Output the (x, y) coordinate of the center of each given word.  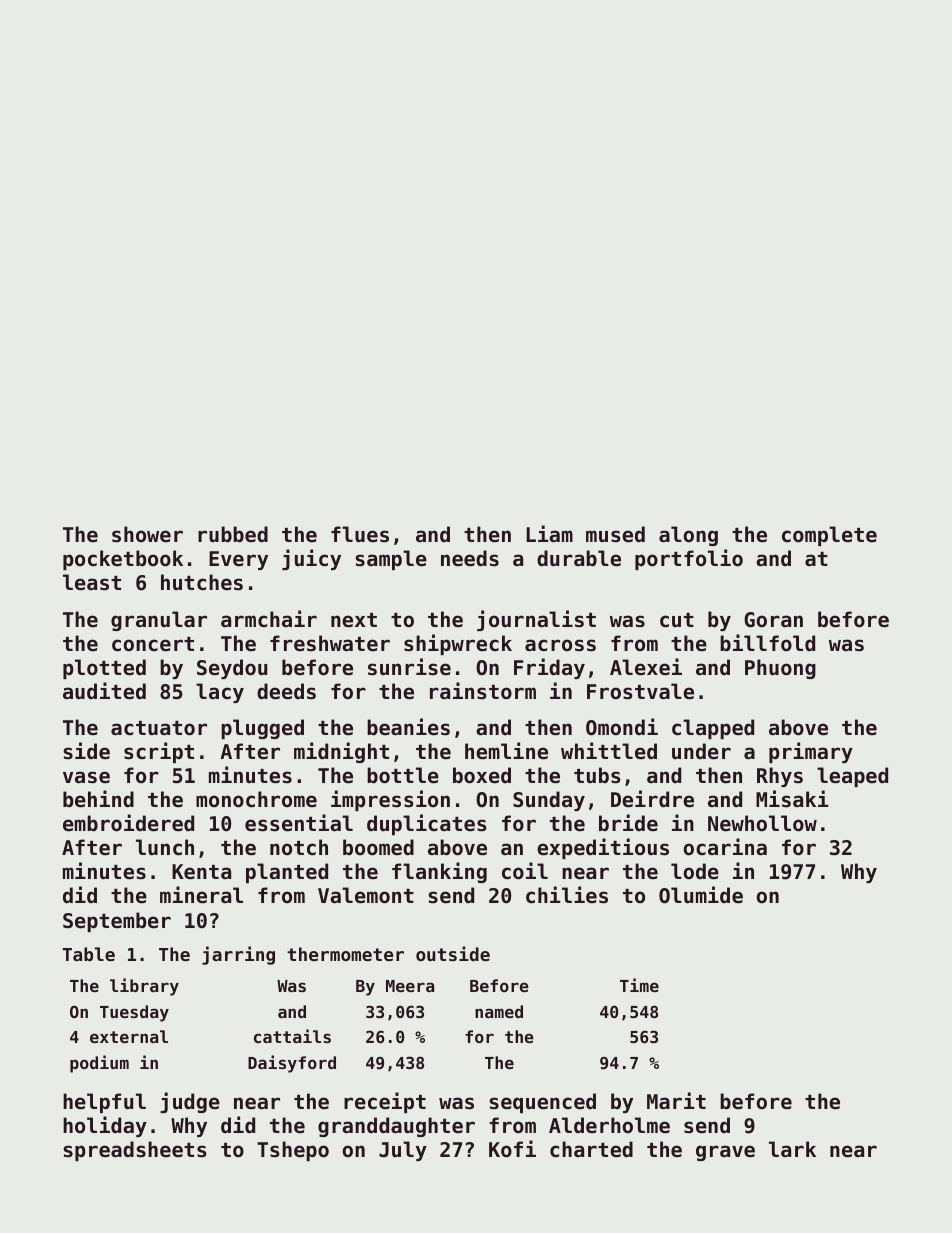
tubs (597, 775)
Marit (676, 1101)
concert (153, 644)
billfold (767, 643)
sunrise (409, 667)
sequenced (543, 1103)
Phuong (780, 669)
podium (99, 1064)
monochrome (256, 799)
